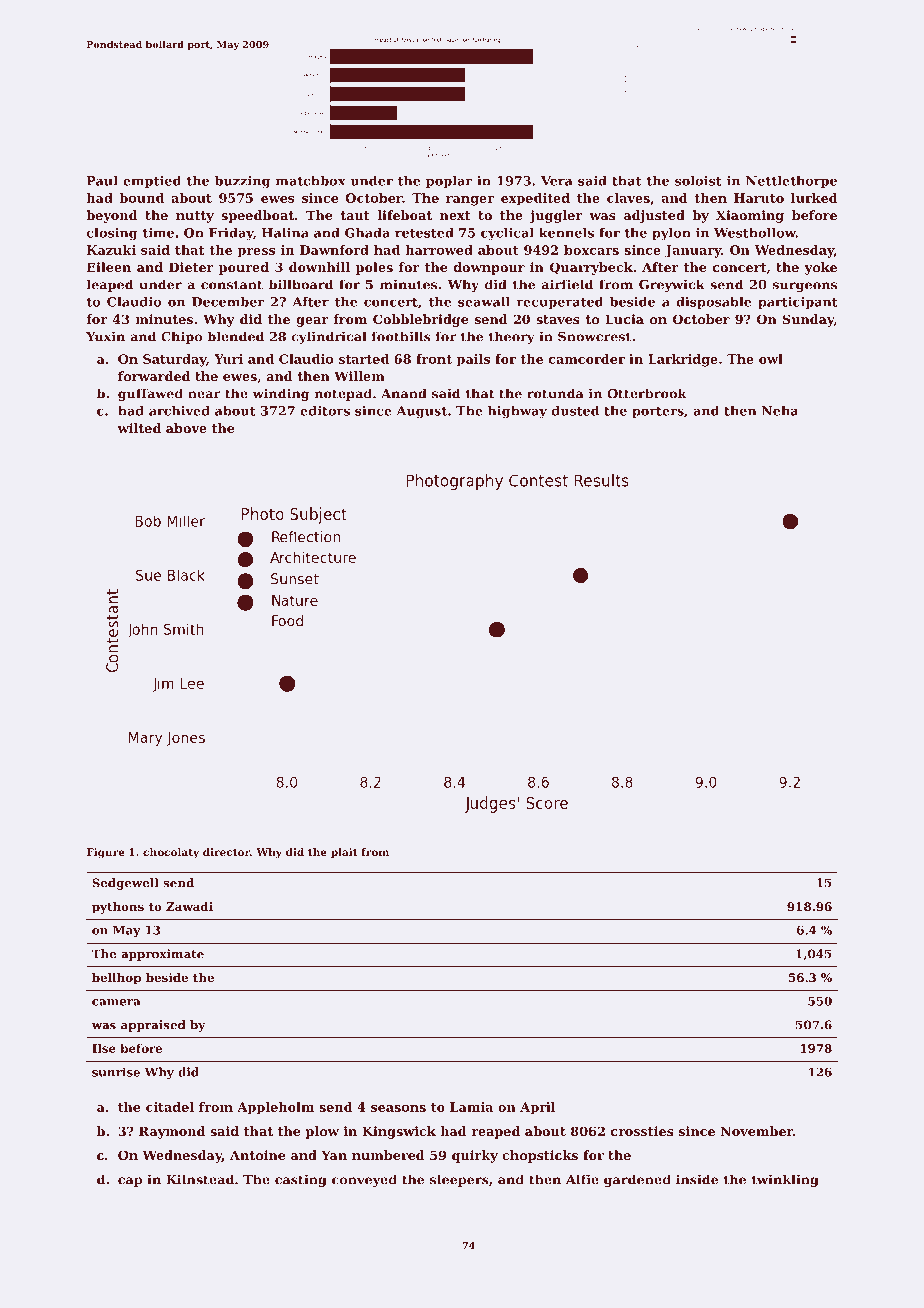 The width and height of the document is (924, 1308). What do you see at coordinates (200, 1179) in the document?
I see `Kilnstead` at bounding box center [200, 1179].
